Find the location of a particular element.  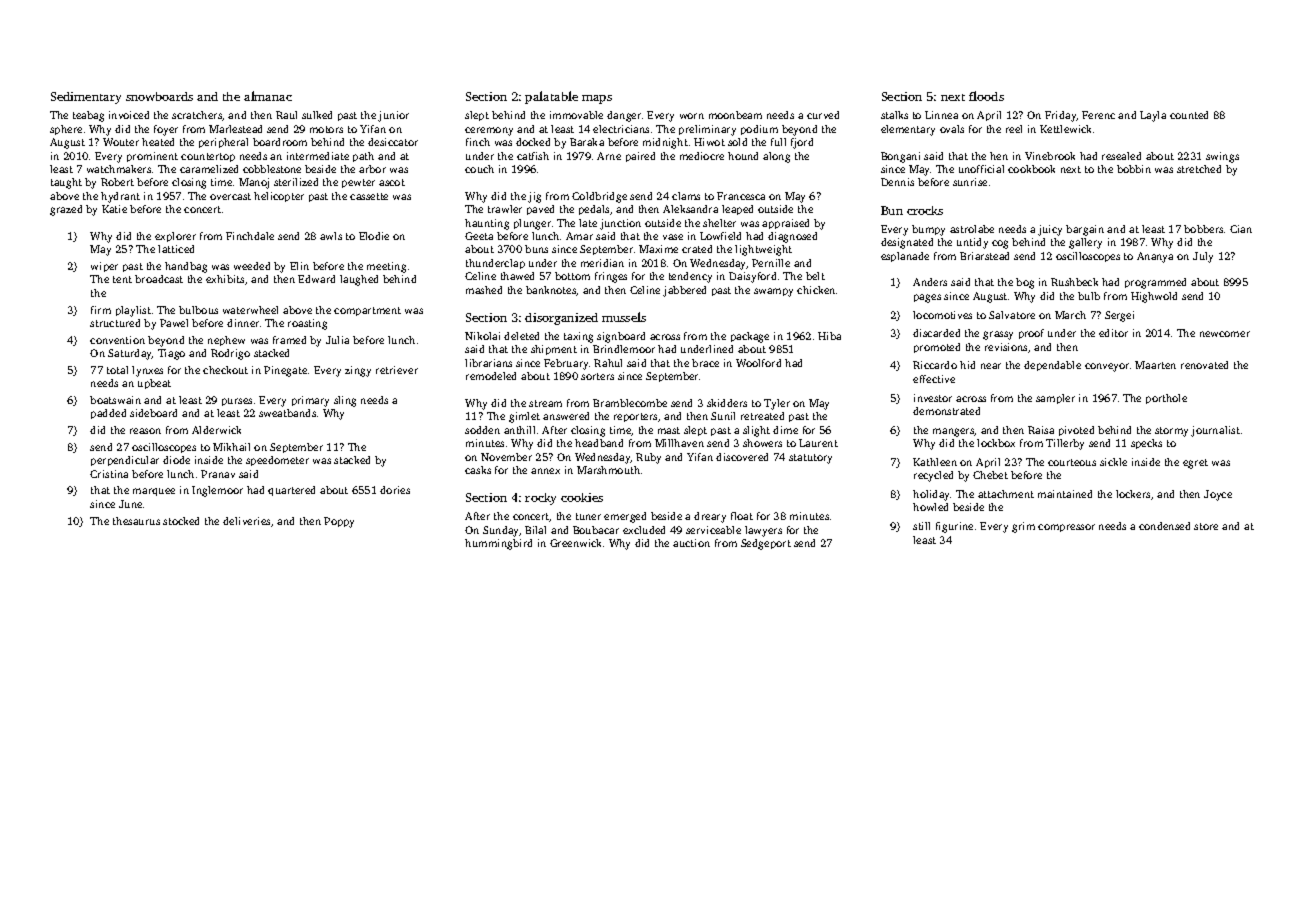

juicy is located at coordinates (1050, 230).
